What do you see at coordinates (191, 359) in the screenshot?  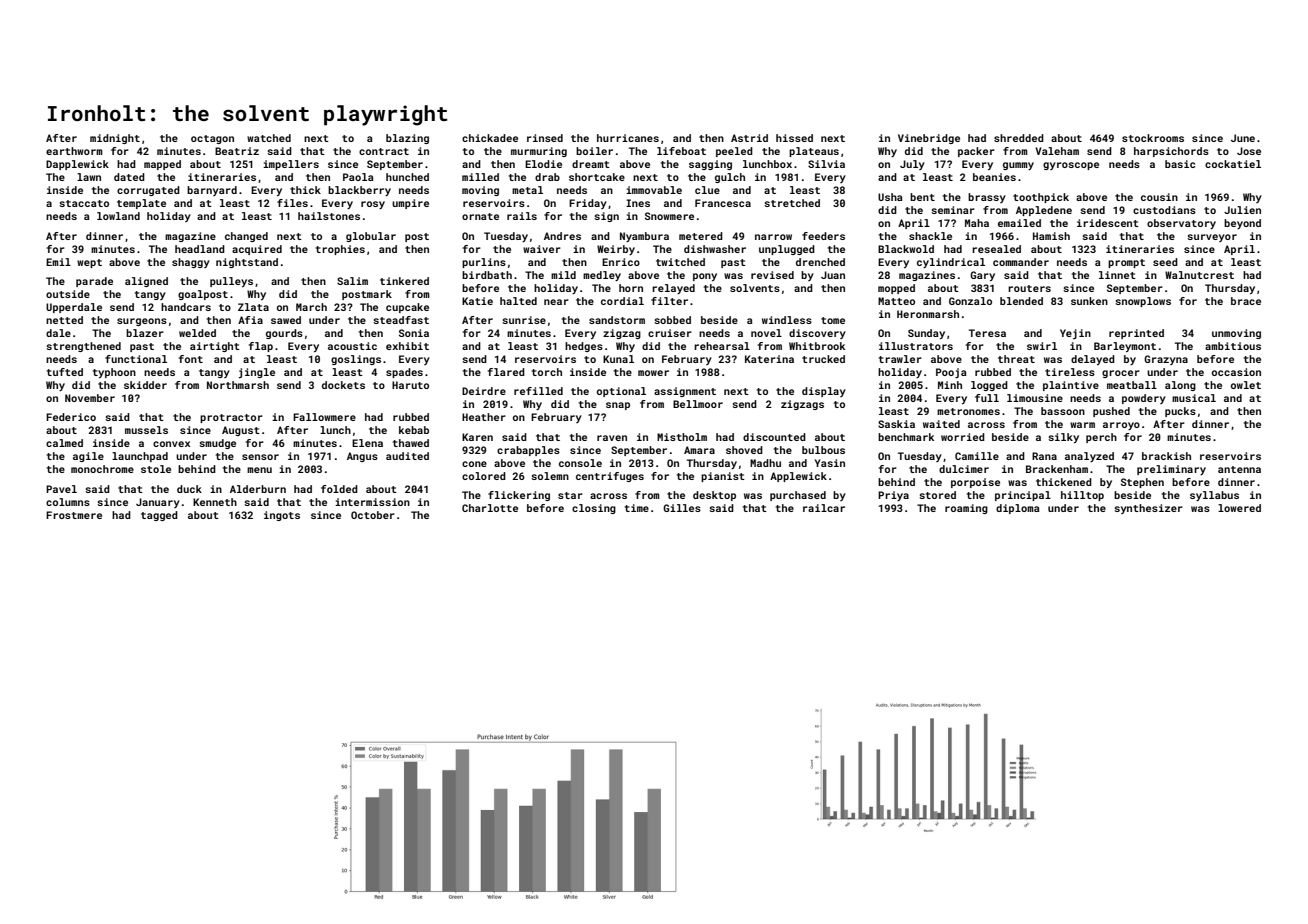 I see `font` at bounding box center [191, 359].
